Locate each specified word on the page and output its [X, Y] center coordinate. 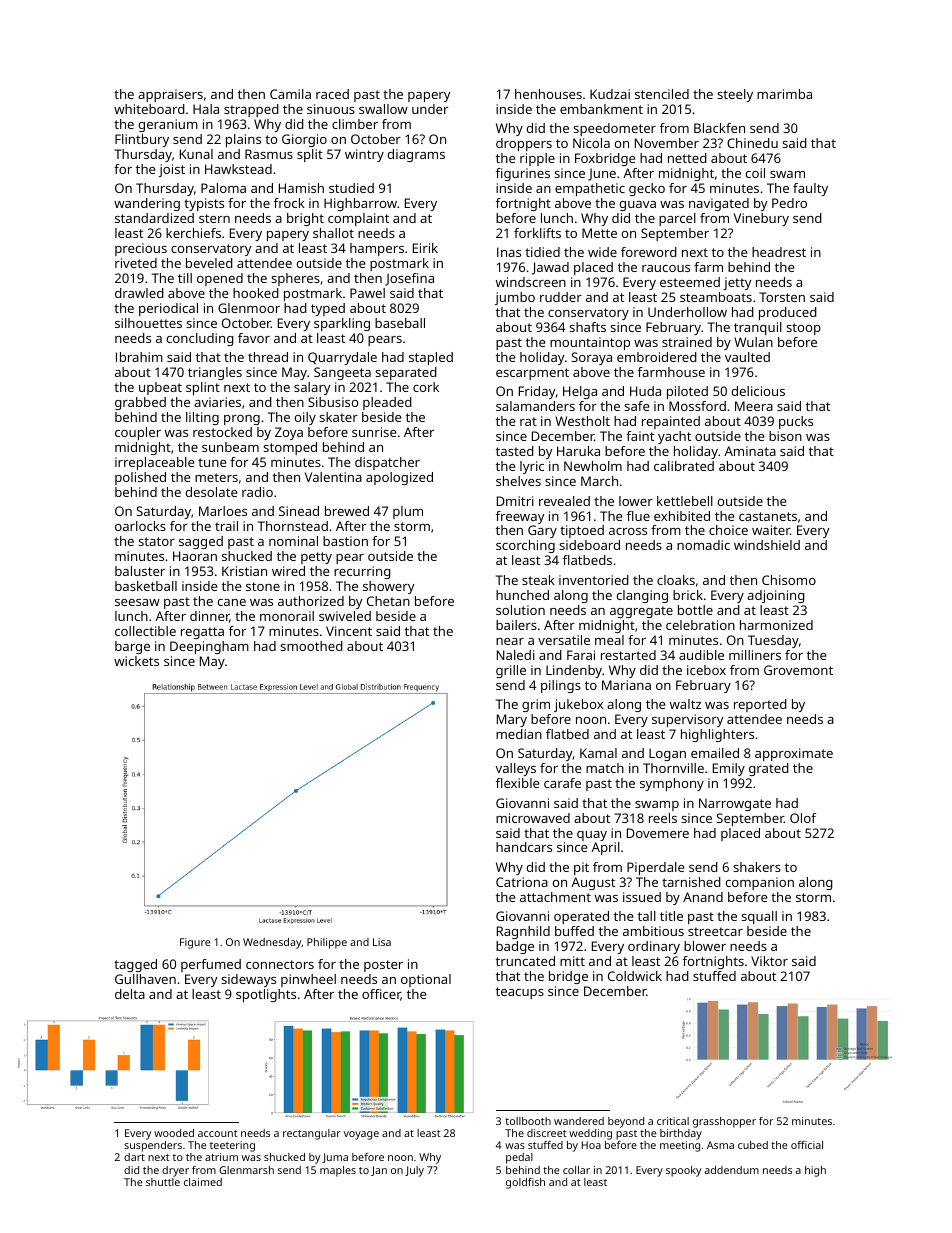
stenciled [662, 94]
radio [257, 492]
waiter [771, 530]
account [218, 1133]
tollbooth [528, 1121]
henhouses [548, 94]
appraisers [170, 95]
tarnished [691, 882]
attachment [555, 897]
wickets [136, 661]
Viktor [769, 961]
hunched [522, 595]
